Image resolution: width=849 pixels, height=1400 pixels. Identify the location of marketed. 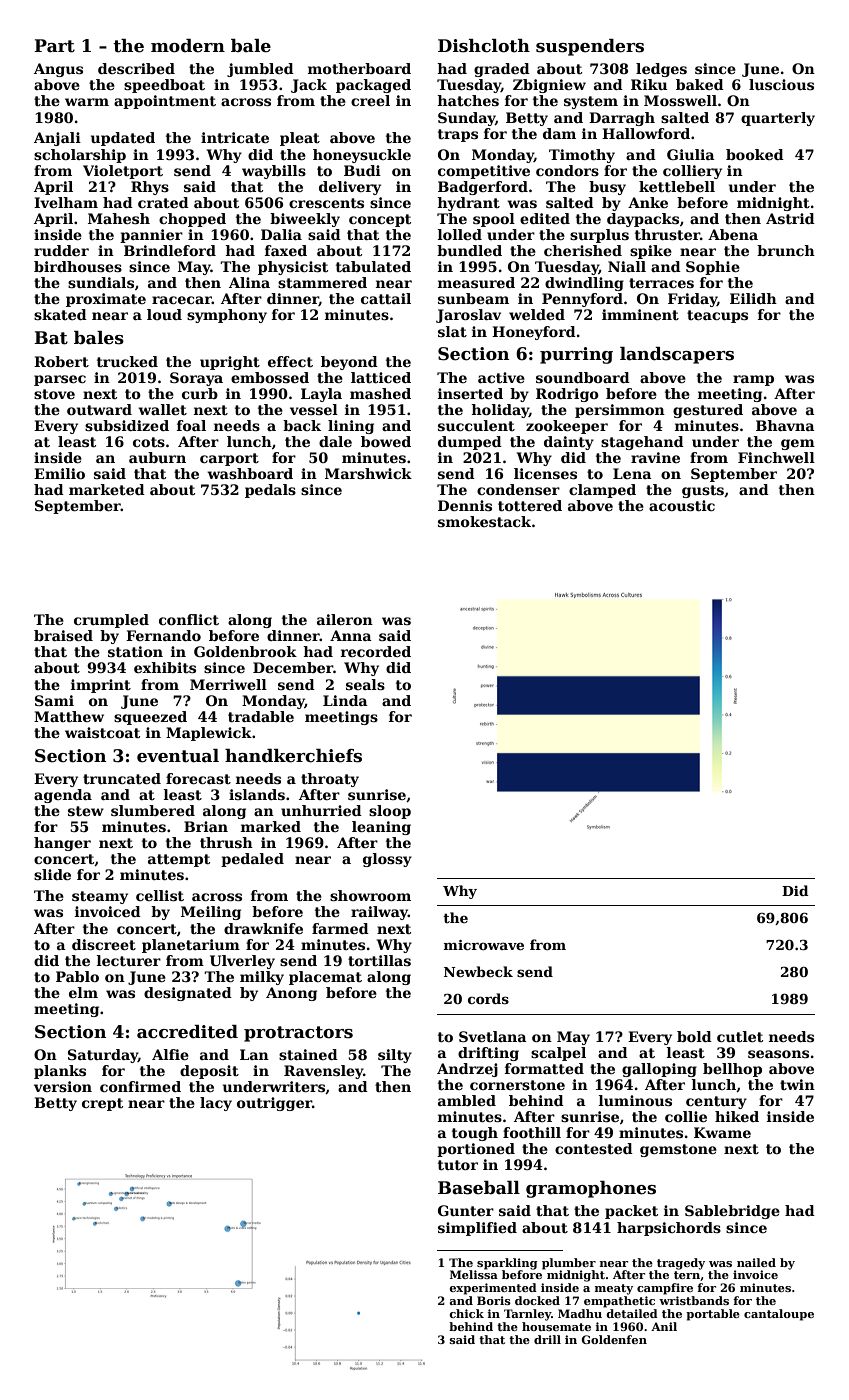
(107, 489).
